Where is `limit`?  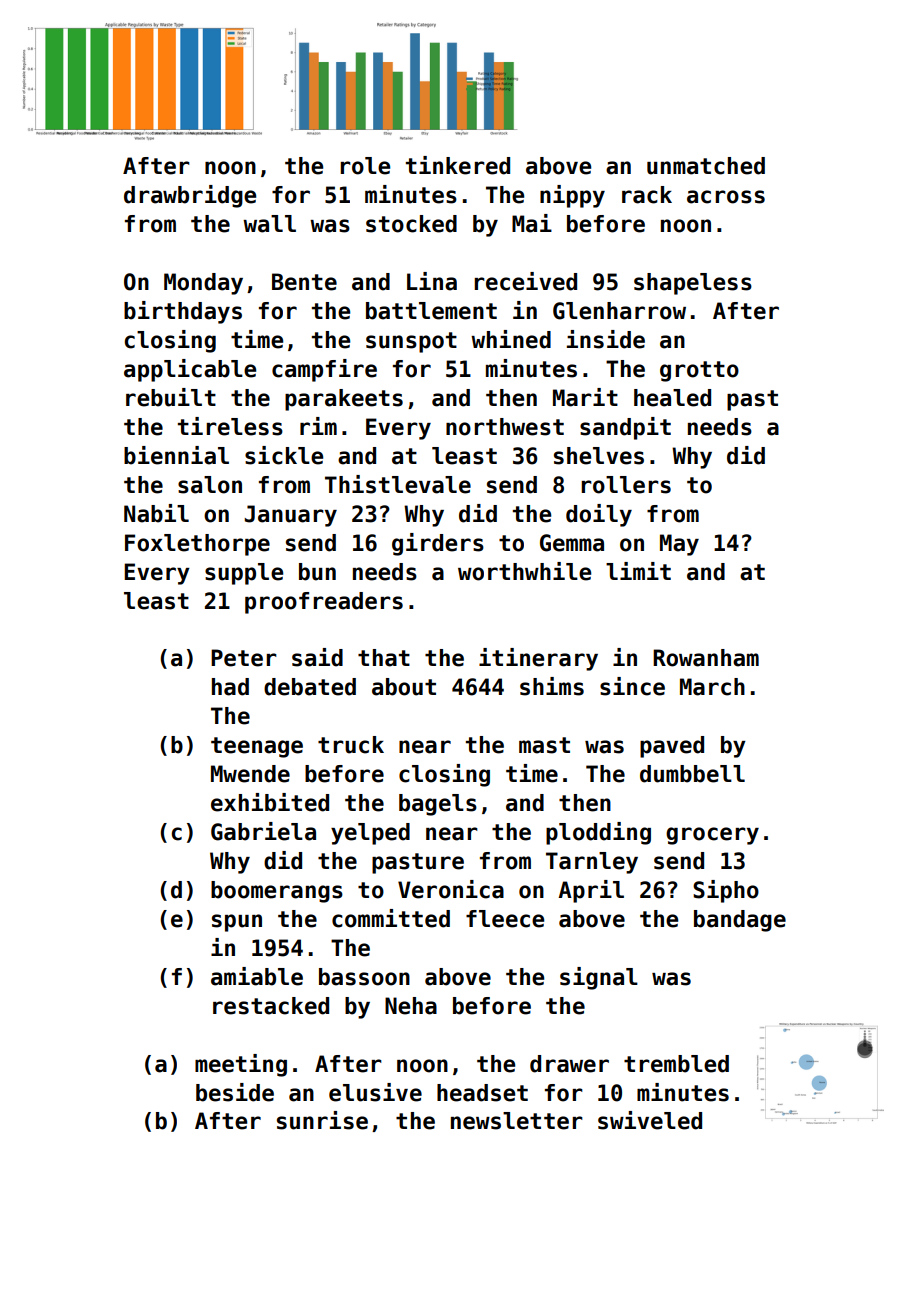
limit is located at coordinates (638, 571).
